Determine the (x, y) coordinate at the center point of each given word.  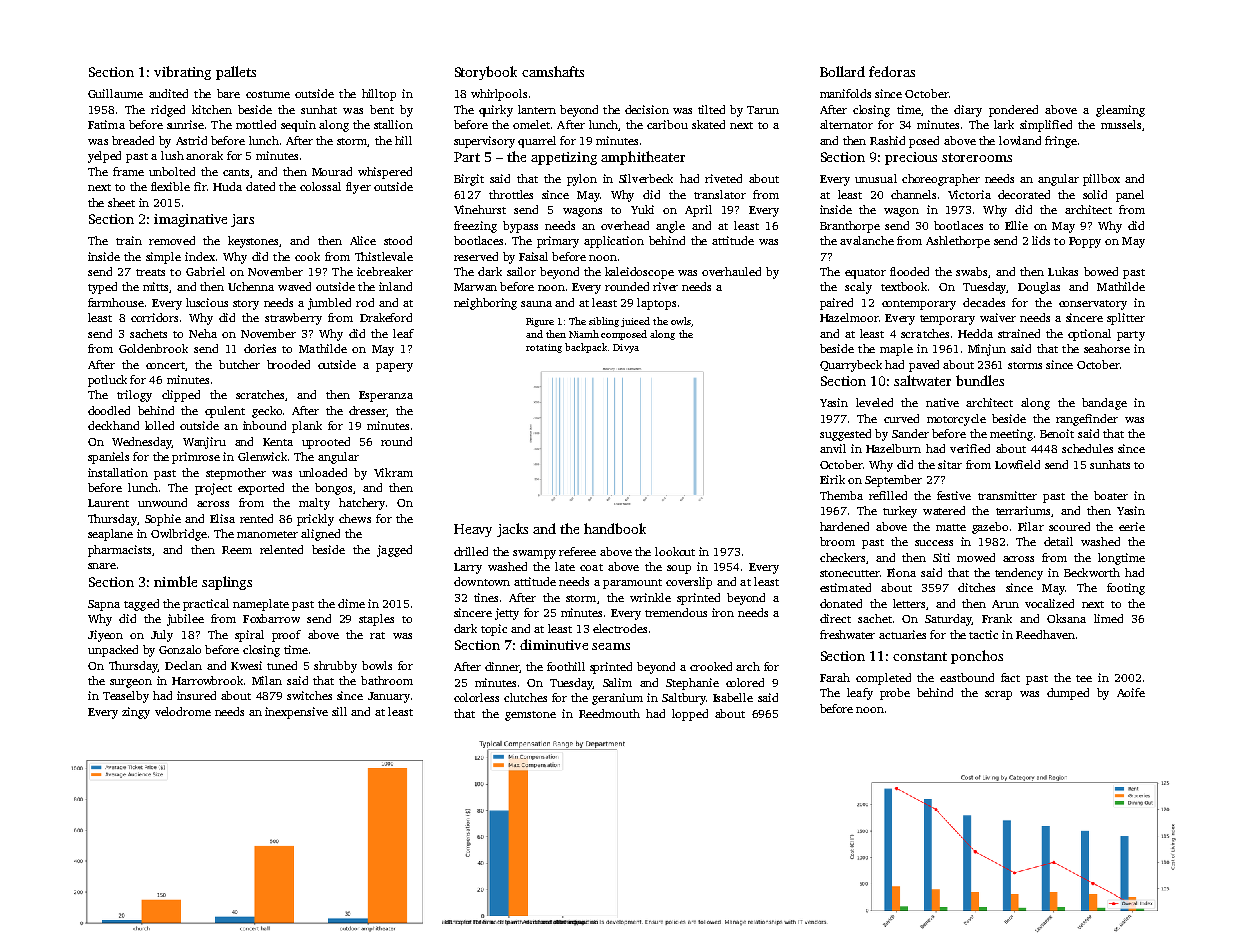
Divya (626, 348)
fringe (1061, 142)
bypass (520, 227)
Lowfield (1017, 464)
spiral (249, 636)
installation (118, 472)
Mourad (332, 171)
